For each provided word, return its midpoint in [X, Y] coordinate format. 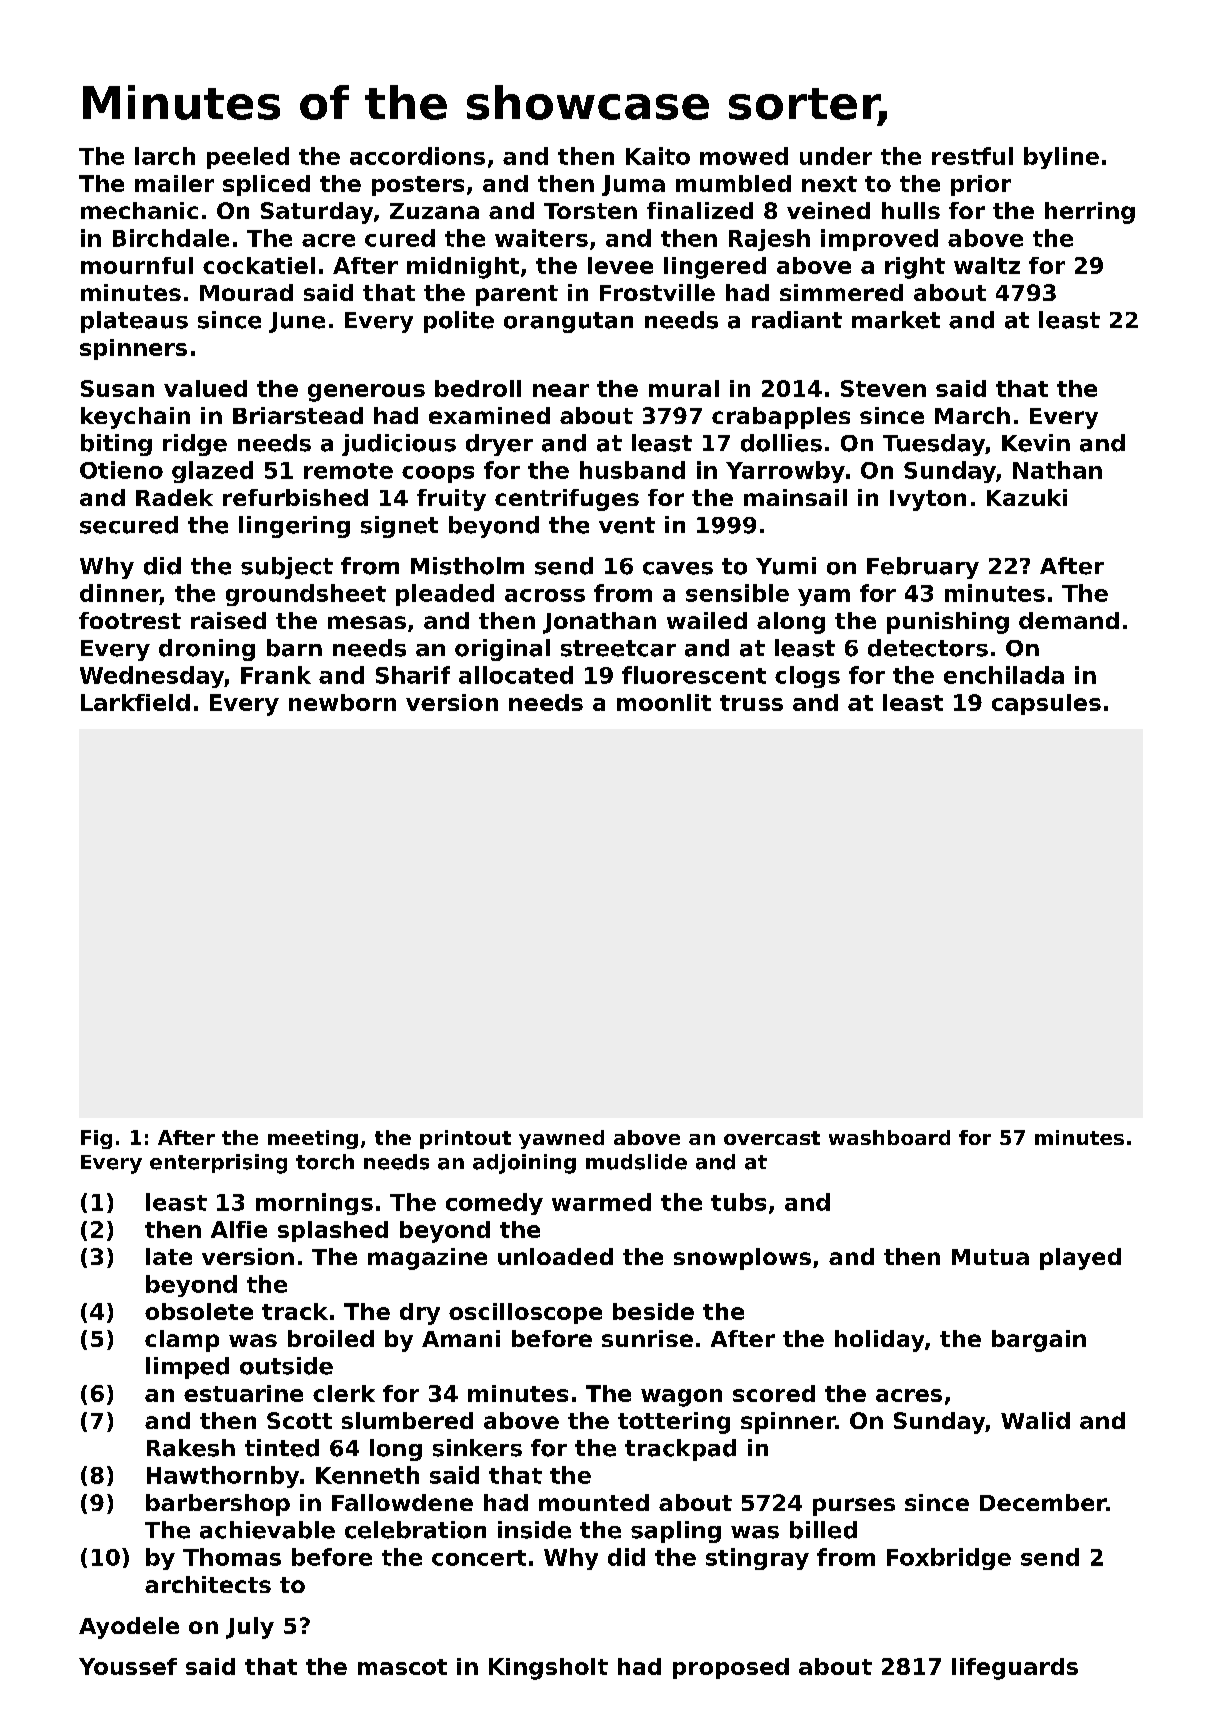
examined [489, 415]
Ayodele [129, 1628]
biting [116, 445]
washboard [889, 1137]
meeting [313, 1139]
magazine [427, 1259]
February [923, 568]
